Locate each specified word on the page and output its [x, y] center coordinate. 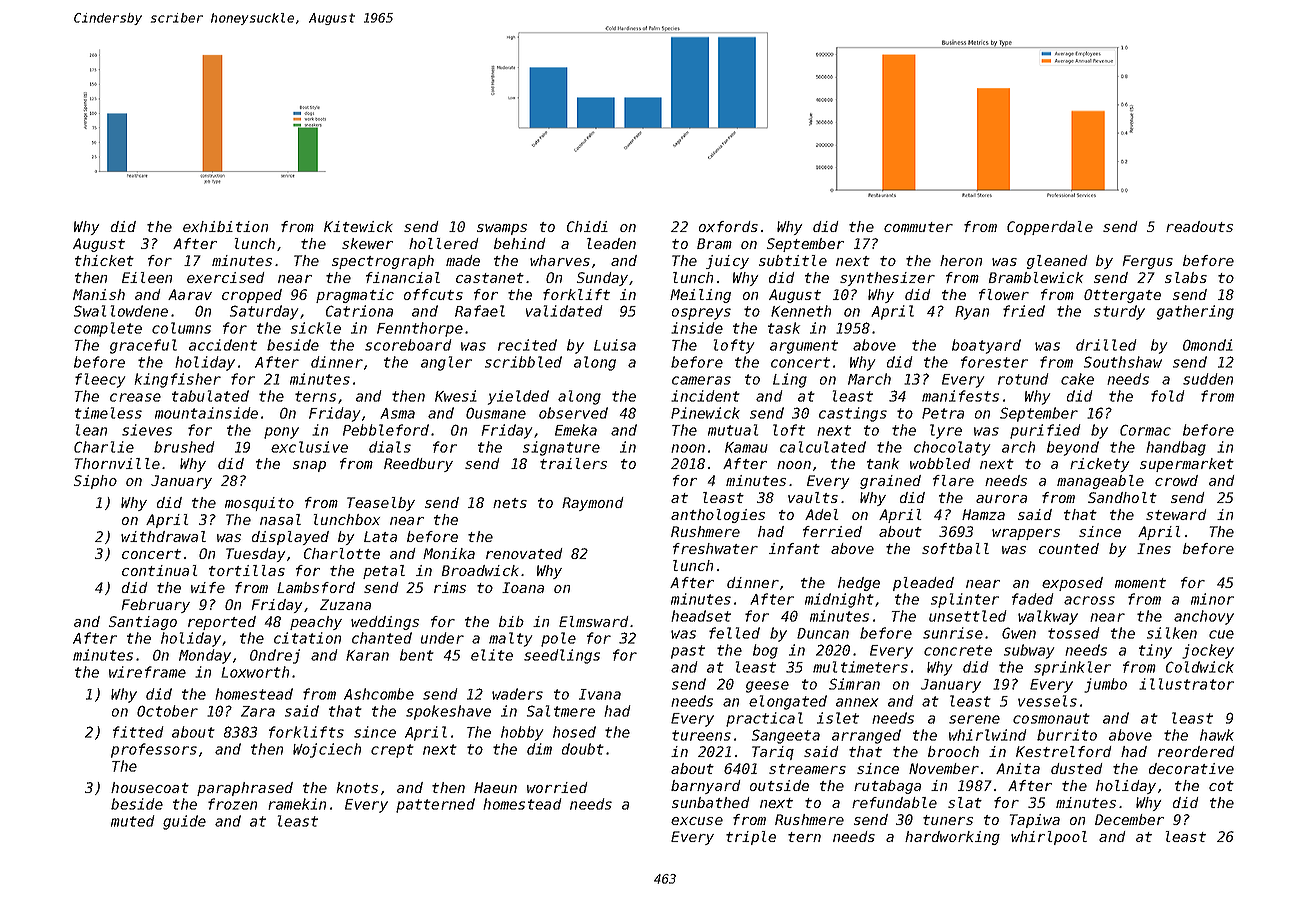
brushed [184, 447]
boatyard [986, 346]
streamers [807, 769]
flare [953, 480]
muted [132, 821]
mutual [733, 430]
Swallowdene [120, 311]
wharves [560, 260]
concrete [958, 650]
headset [701, 616]
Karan [367, 655]
